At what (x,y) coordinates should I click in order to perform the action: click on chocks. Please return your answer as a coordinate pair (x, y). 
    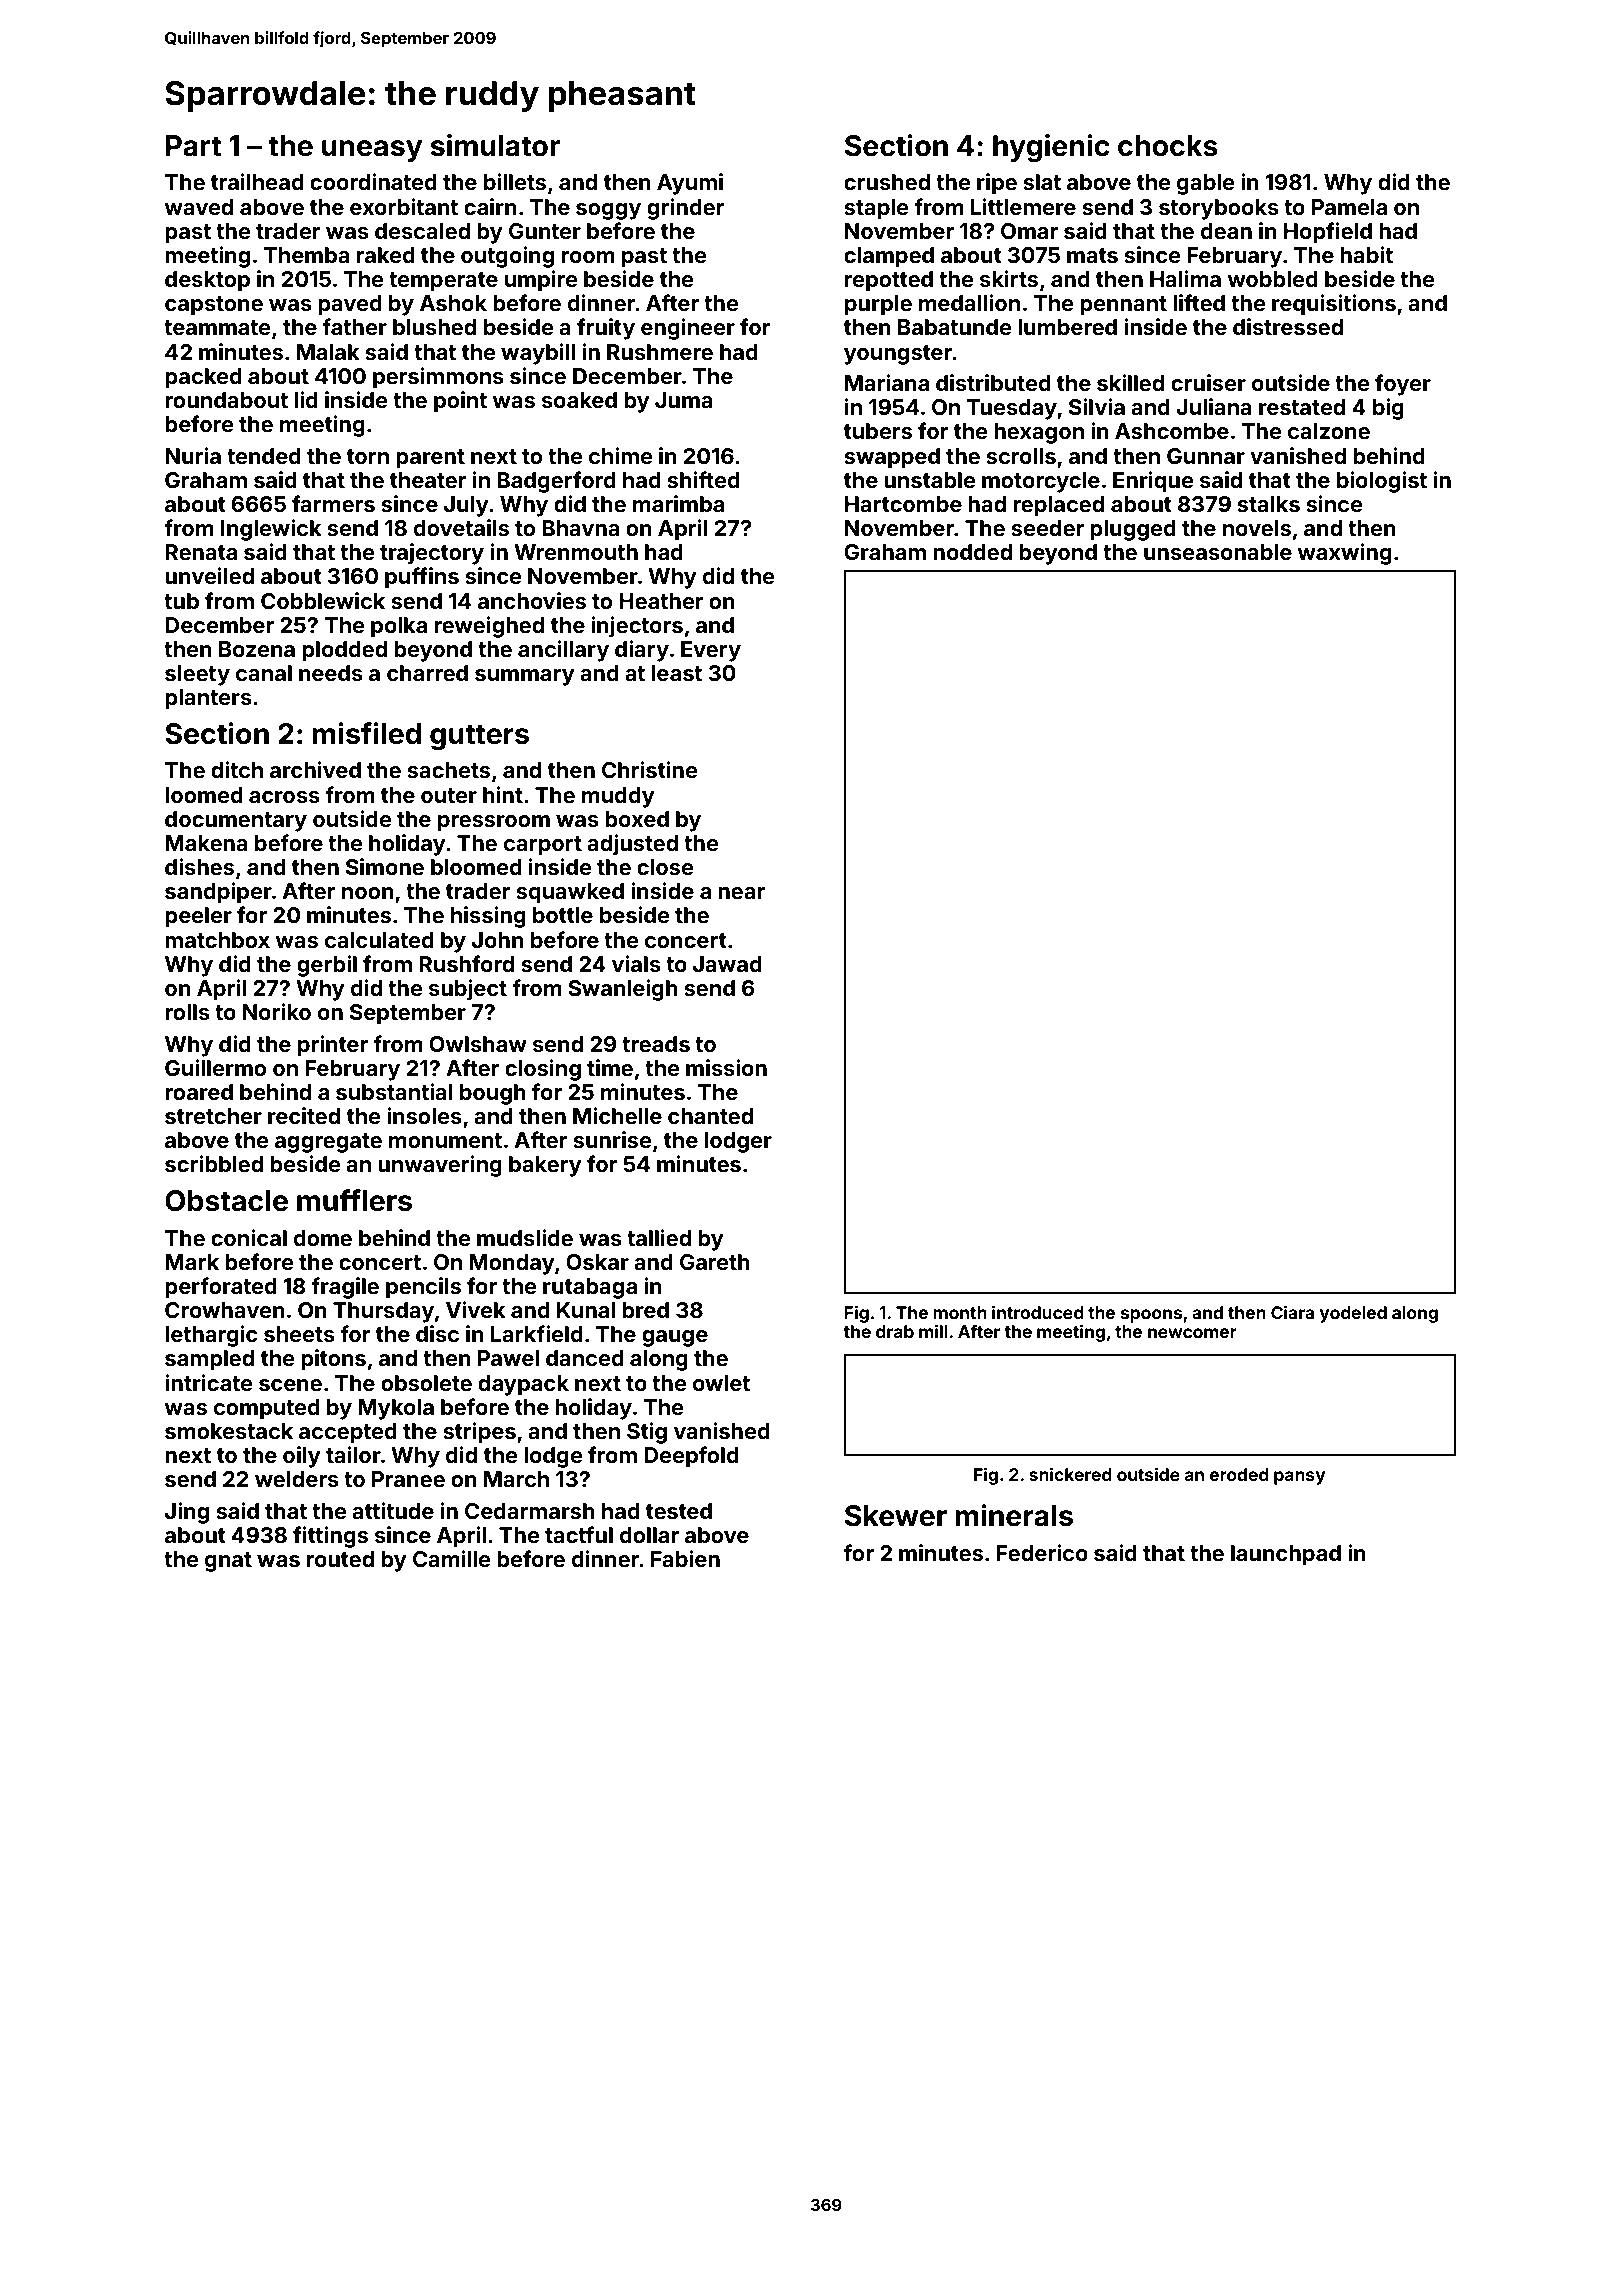
    Looking at the image, I should click on (1168, 146).
